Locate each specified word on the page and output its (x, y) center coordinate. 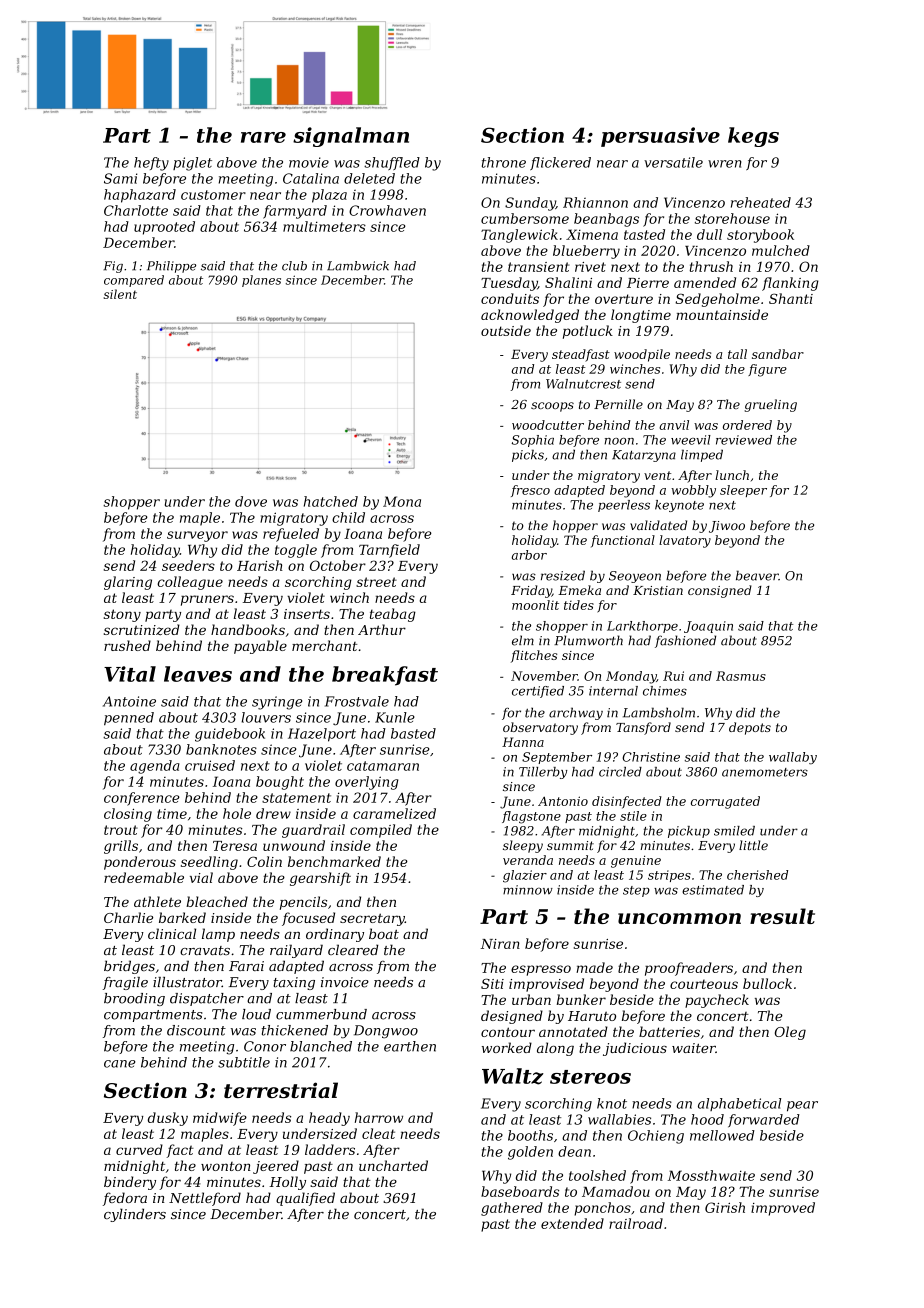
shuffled (392, 163)
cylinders (135, 1215)
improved (783, 1209)
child (348, 517)
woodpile (642, 355)
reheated (761, 202)
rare (263, 137)
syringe (277, 703)
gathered (512, 1209)
